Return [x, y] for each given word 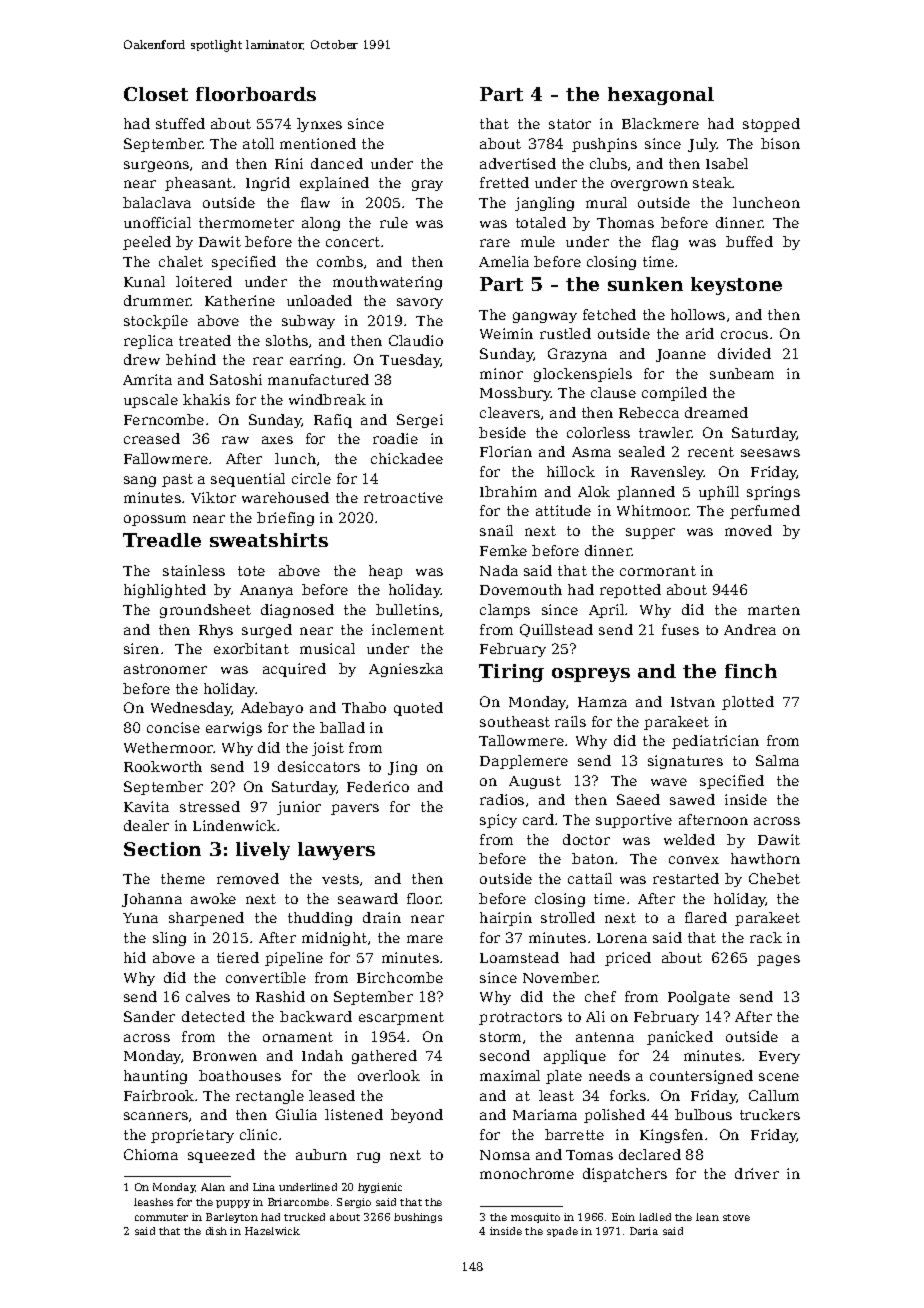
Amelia [504, 261]
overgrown [649, 185]
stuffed [180, 123]
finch [751, 671]
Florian [506, 451]
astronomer [165, 669]
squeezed [221, 1156]
